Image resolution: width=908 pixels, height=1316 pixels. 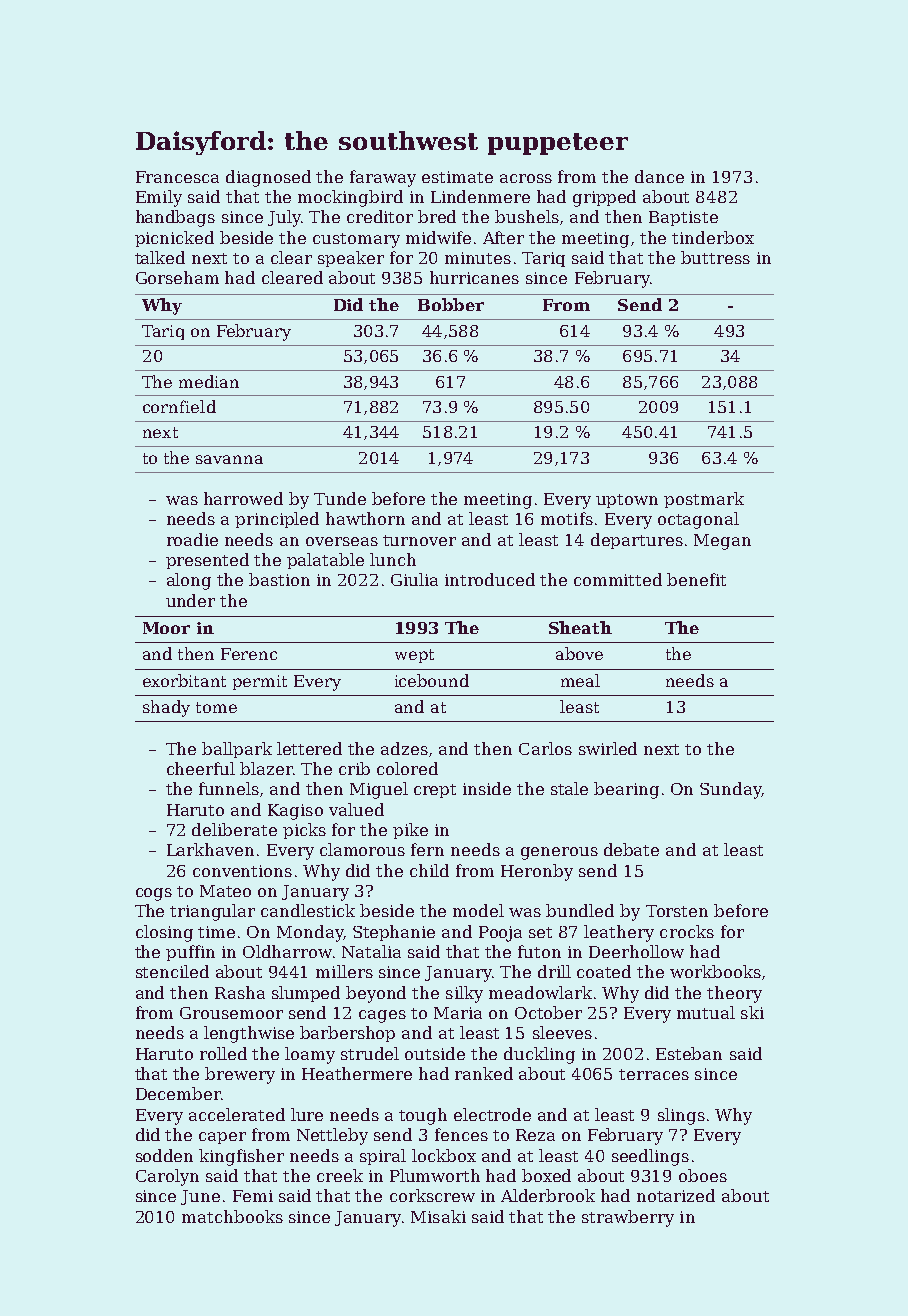 I want to click on colored, so click(x=407, y=768).
